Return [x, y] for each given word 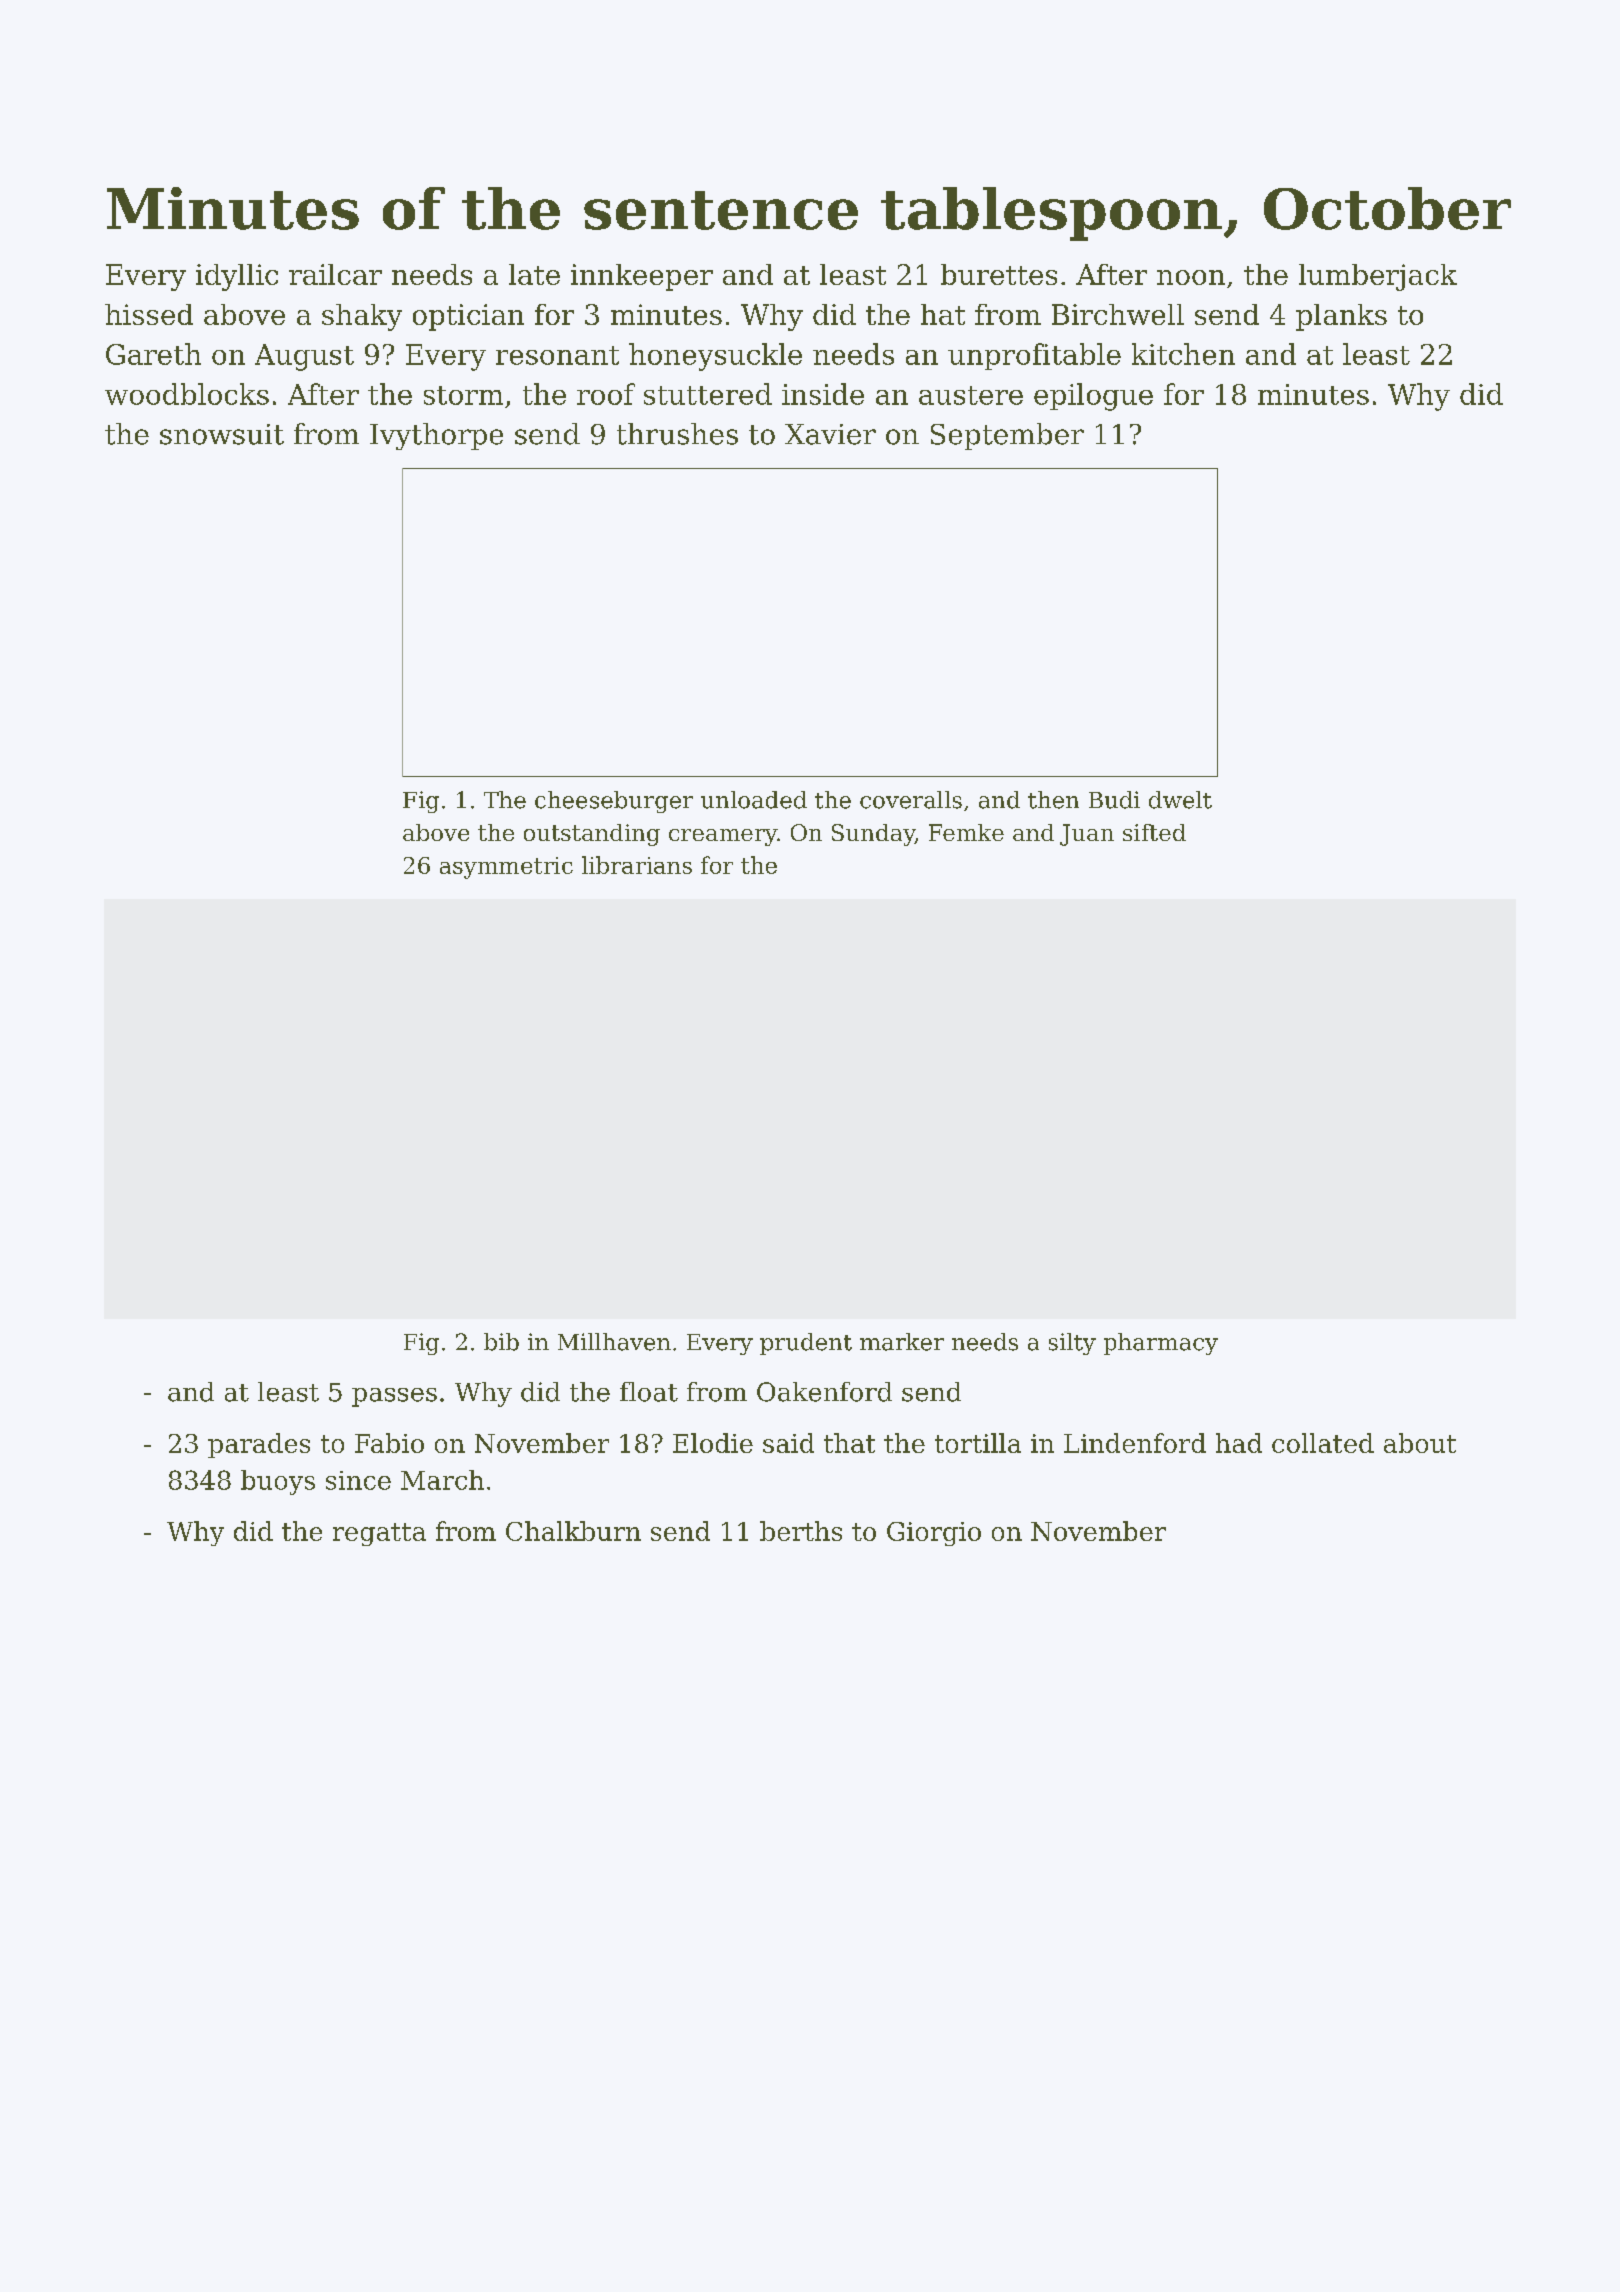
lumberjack [1378, 277]
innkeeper [642, 277]
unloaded [754, 800]
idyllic [237, 277]
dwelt [1180, 800]
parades [259, 1445]
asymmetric [506, 868]
